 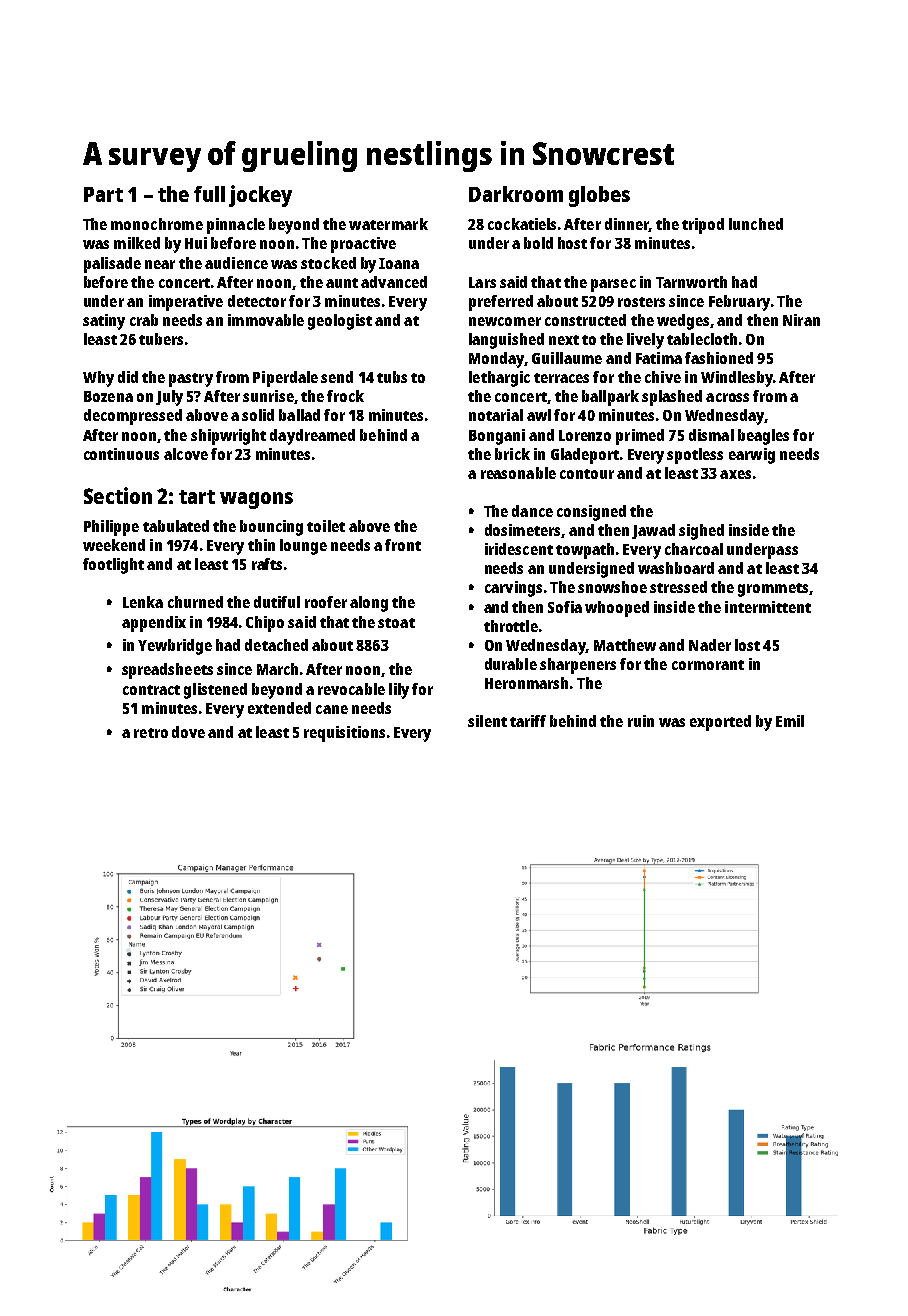 I want to click on satiny, so click(x=104, y=322).
